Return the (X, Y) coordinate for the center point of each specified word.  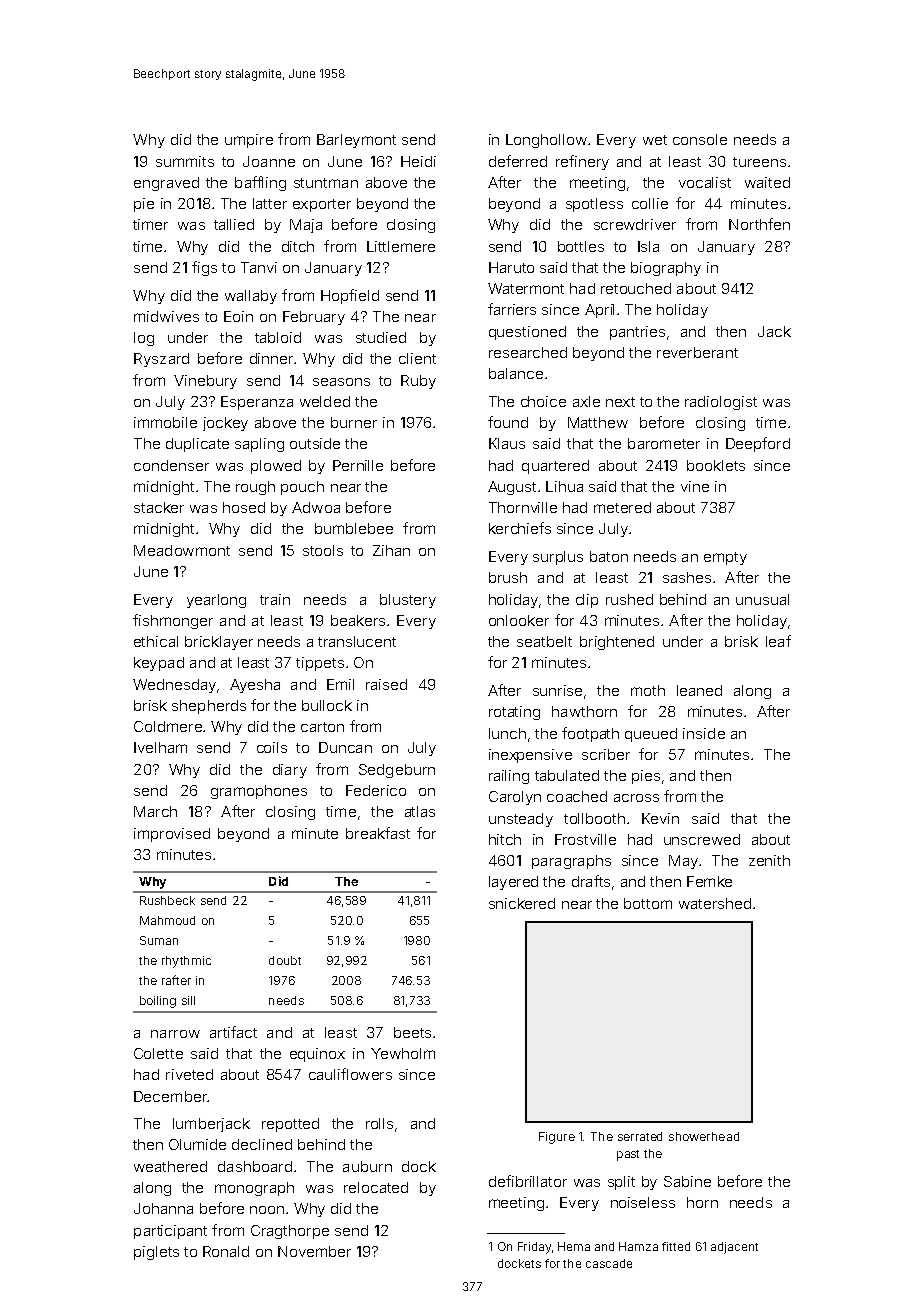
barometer (664, 443)
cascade (609, 1263)
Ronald (226, 1251)
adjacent (734, 1248)
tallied (234, 224)
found (508, 422)
